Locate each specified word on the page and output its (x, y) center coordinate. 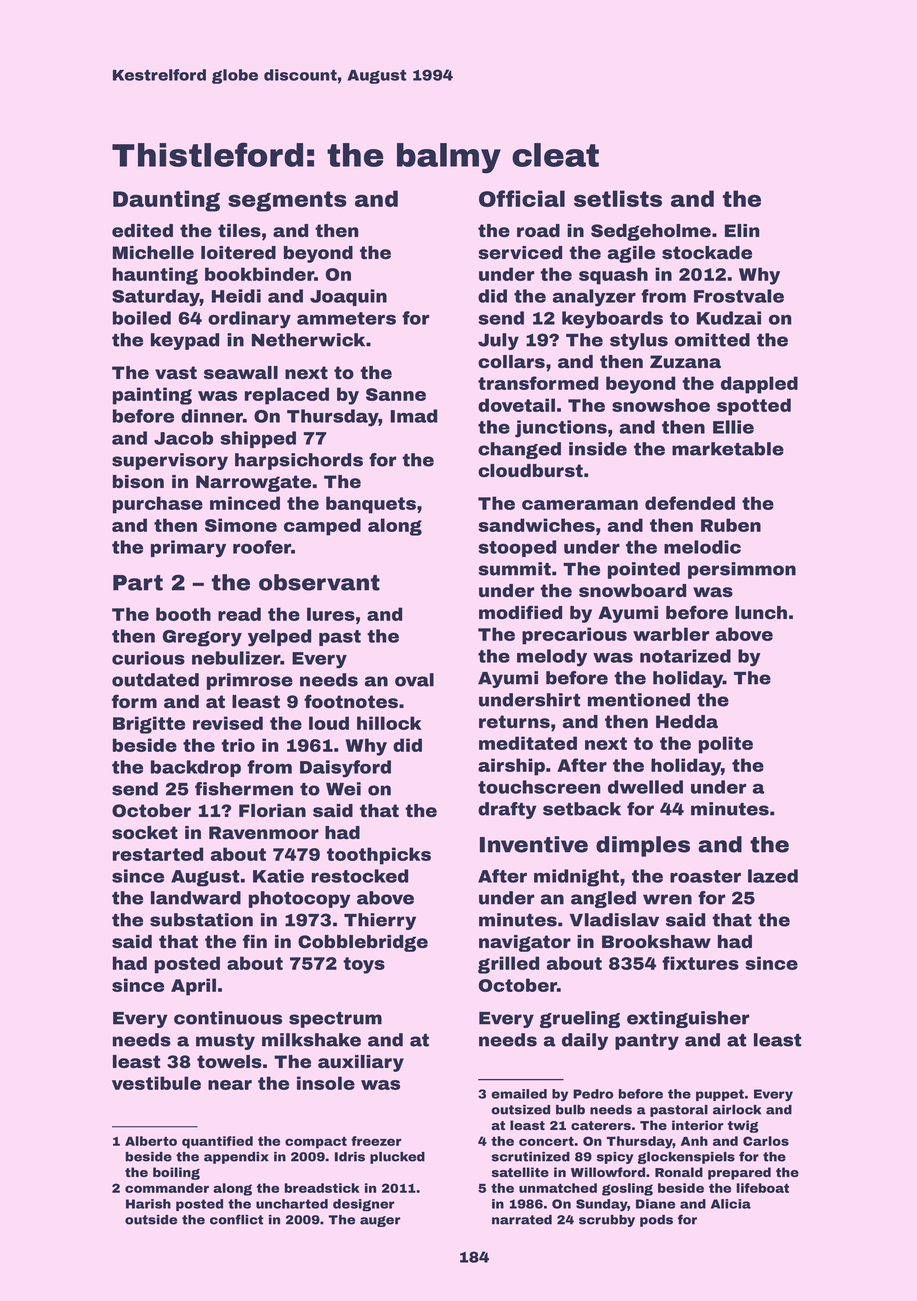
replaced (287, 396)
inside (598, 449)
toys (364, 965)
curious (148, 658)
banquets (371, 505)
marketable (728, 449)
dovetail (516, 405)
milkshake (311, 1040)
